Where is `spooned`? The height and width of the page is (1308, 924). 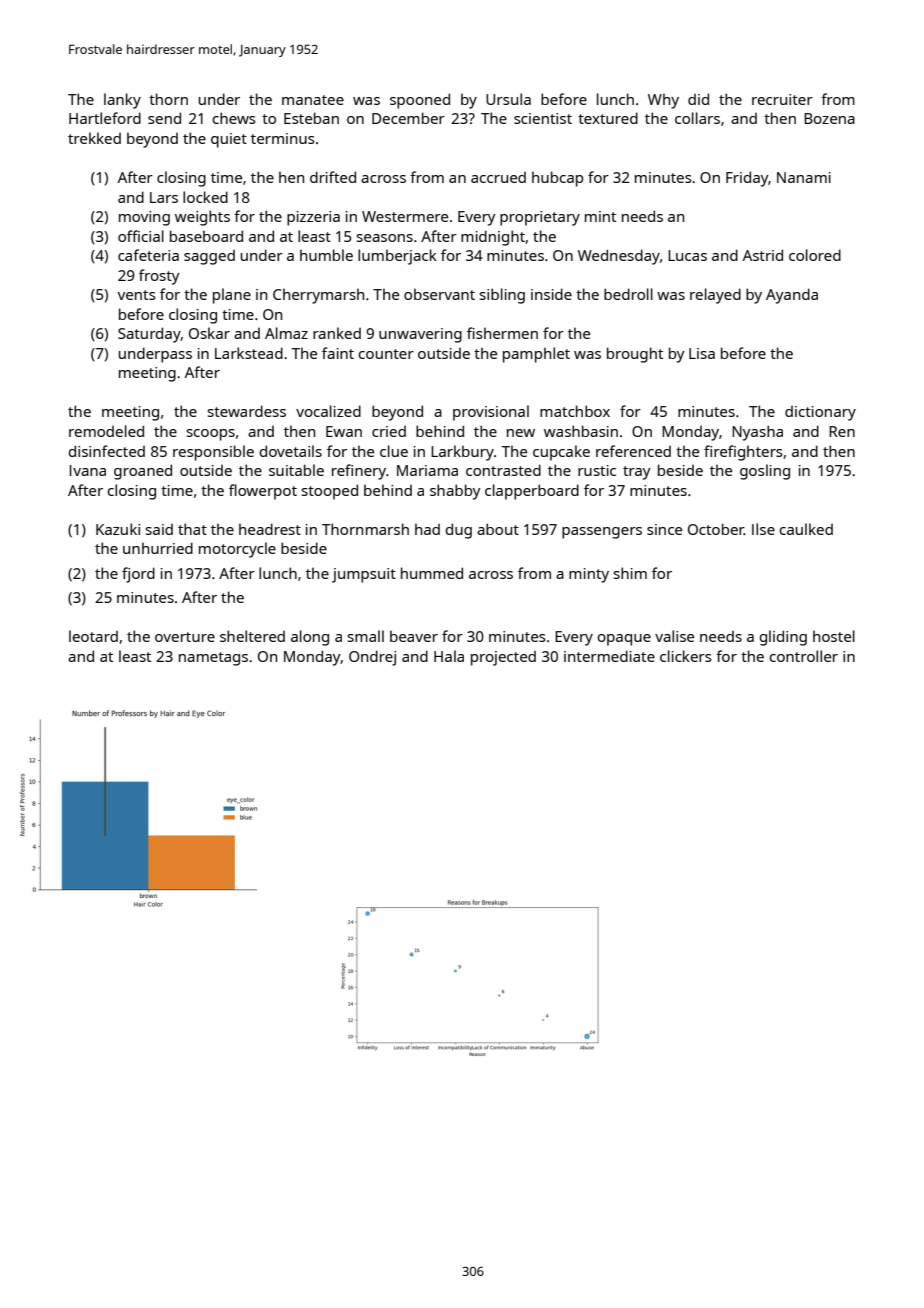 spooned is located at coordinates (420, 101).
